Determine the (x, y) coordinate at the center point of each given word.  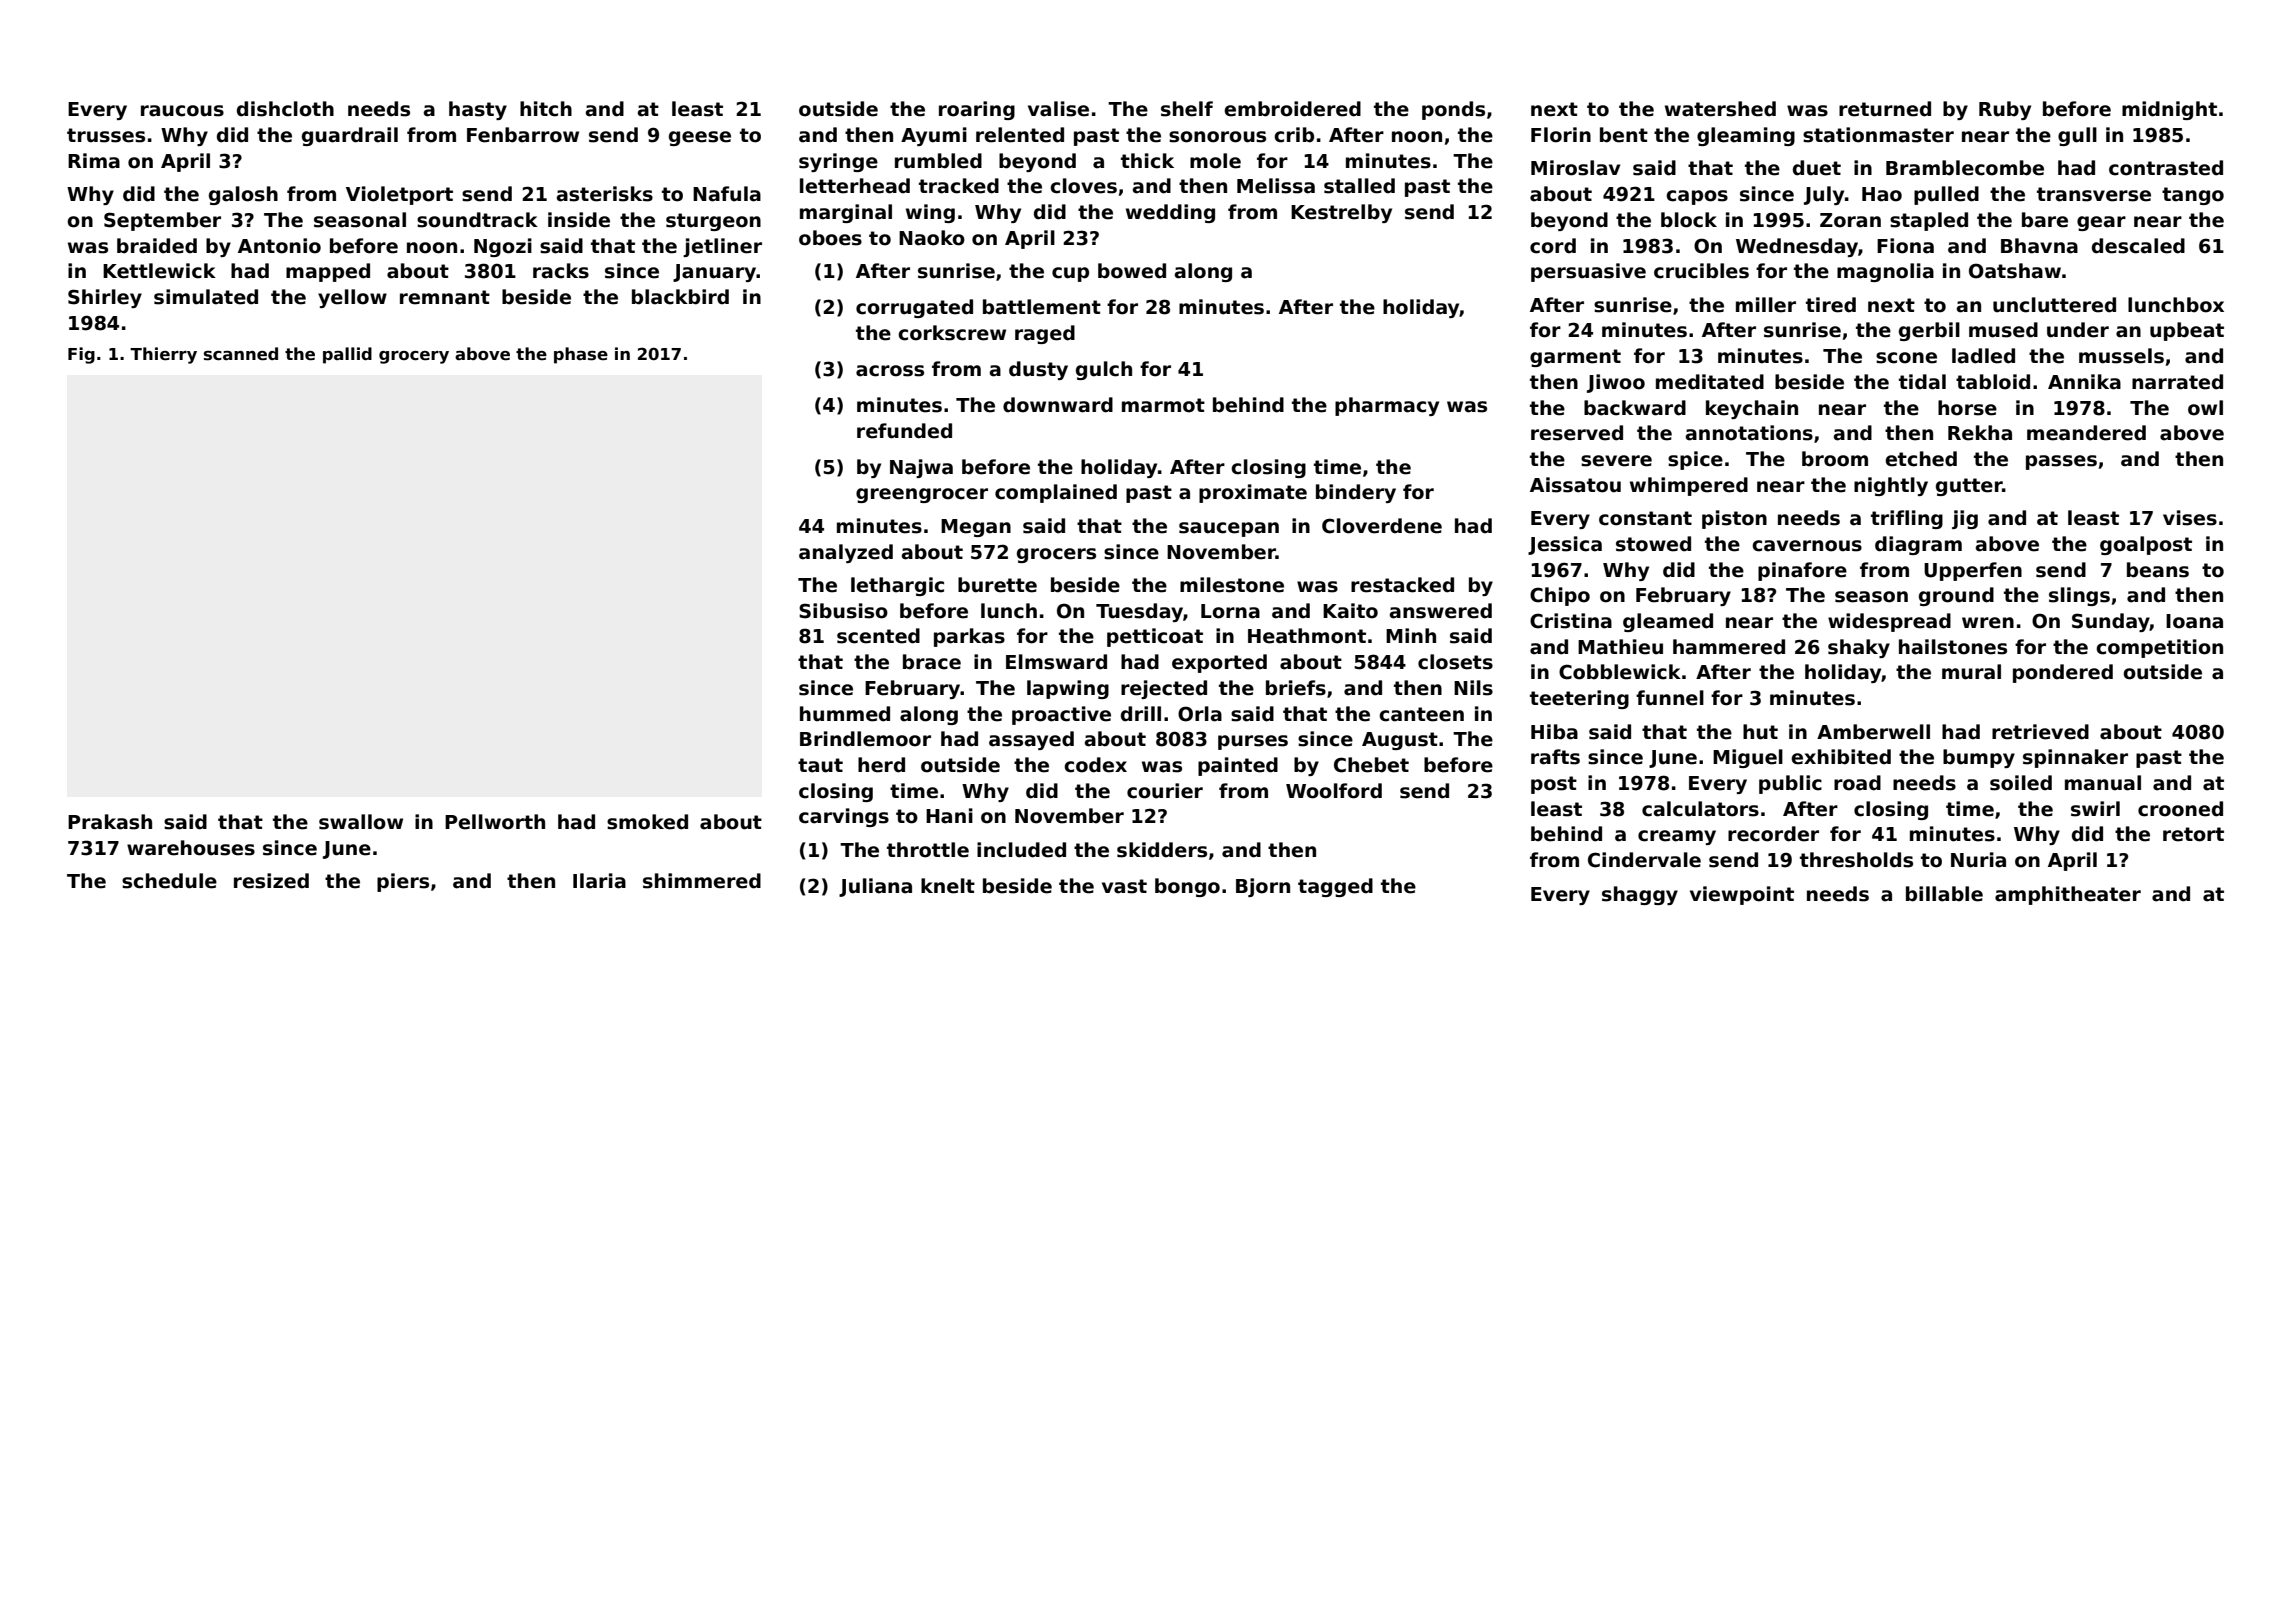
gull (2077, 136)
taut (820, 765)
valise (1058, 109)
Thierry (163, 355)
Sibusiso (843, 611)
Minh (1411, 635)
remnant (445, 297)
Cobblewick (1620, 672)
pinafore (1802, 571)
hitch (546, 109)
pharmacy (1387, 406)
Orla (1200, 714)
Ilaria (599, 881)
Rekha (1980, 433)
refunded (904, 431)
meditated (1710, 382)
